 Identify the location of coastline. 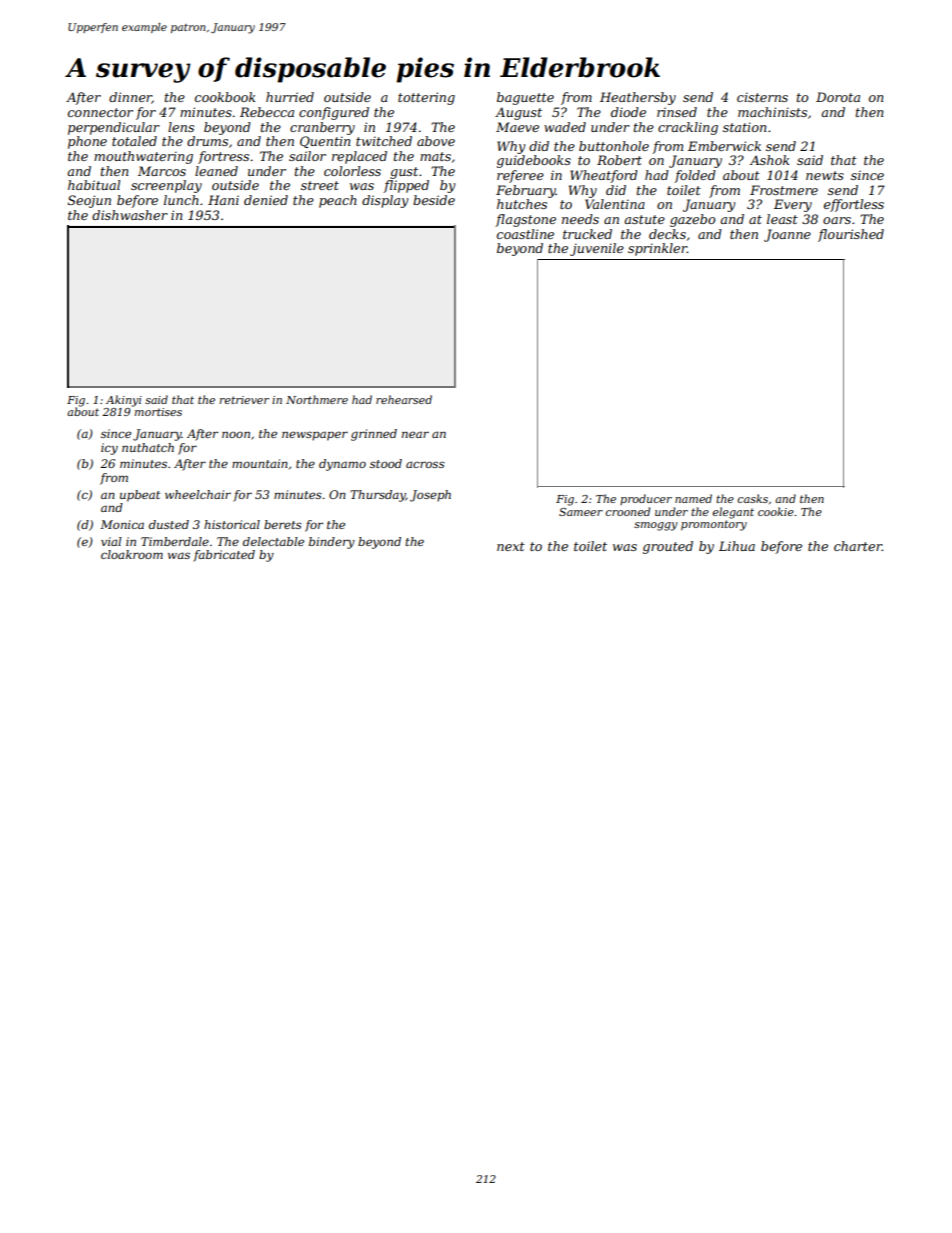
(525, 234).
